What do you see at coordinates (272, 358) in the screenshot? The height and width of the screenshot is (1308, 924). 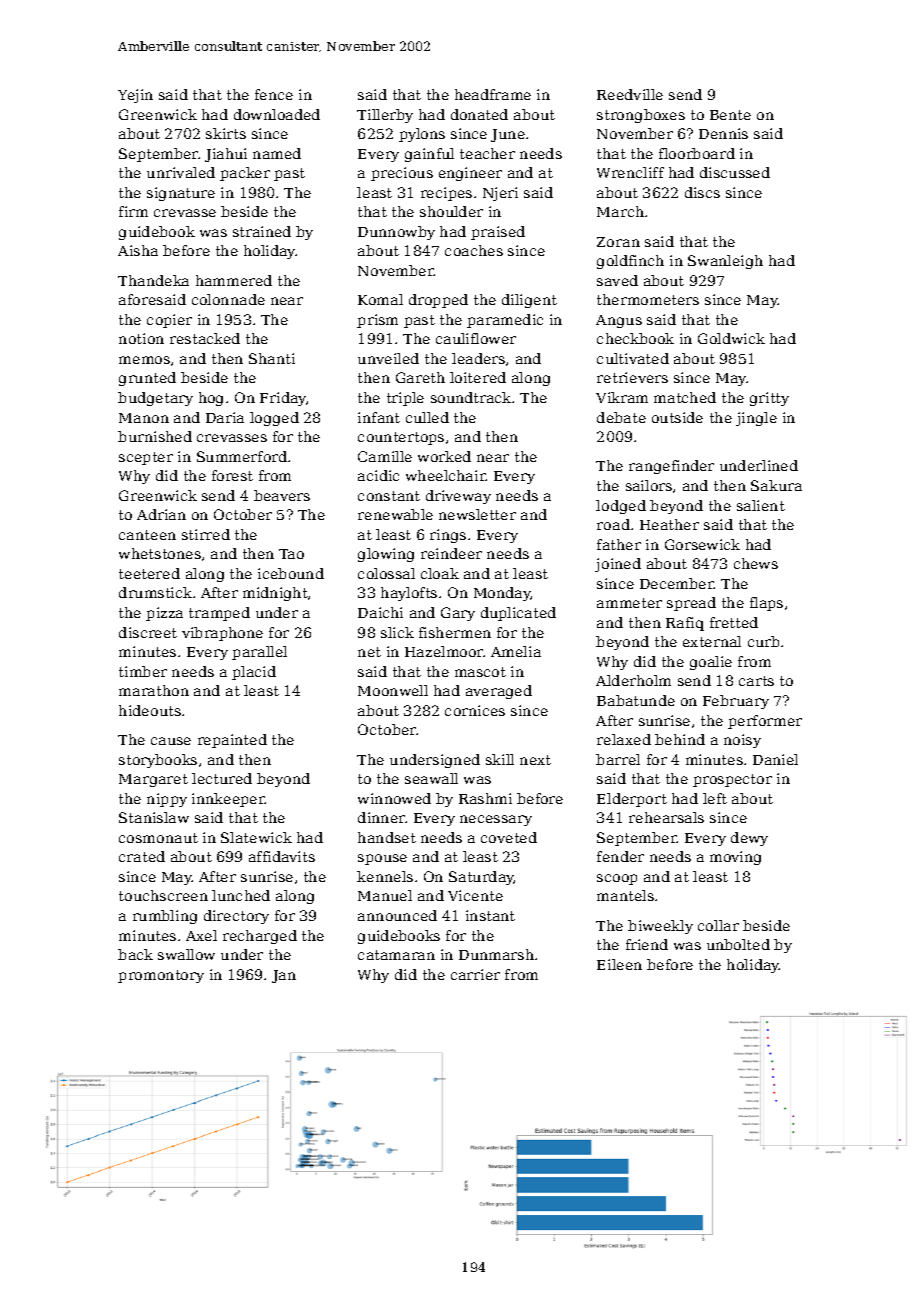 I see `Shanti` at bounding box center [272, 358].
